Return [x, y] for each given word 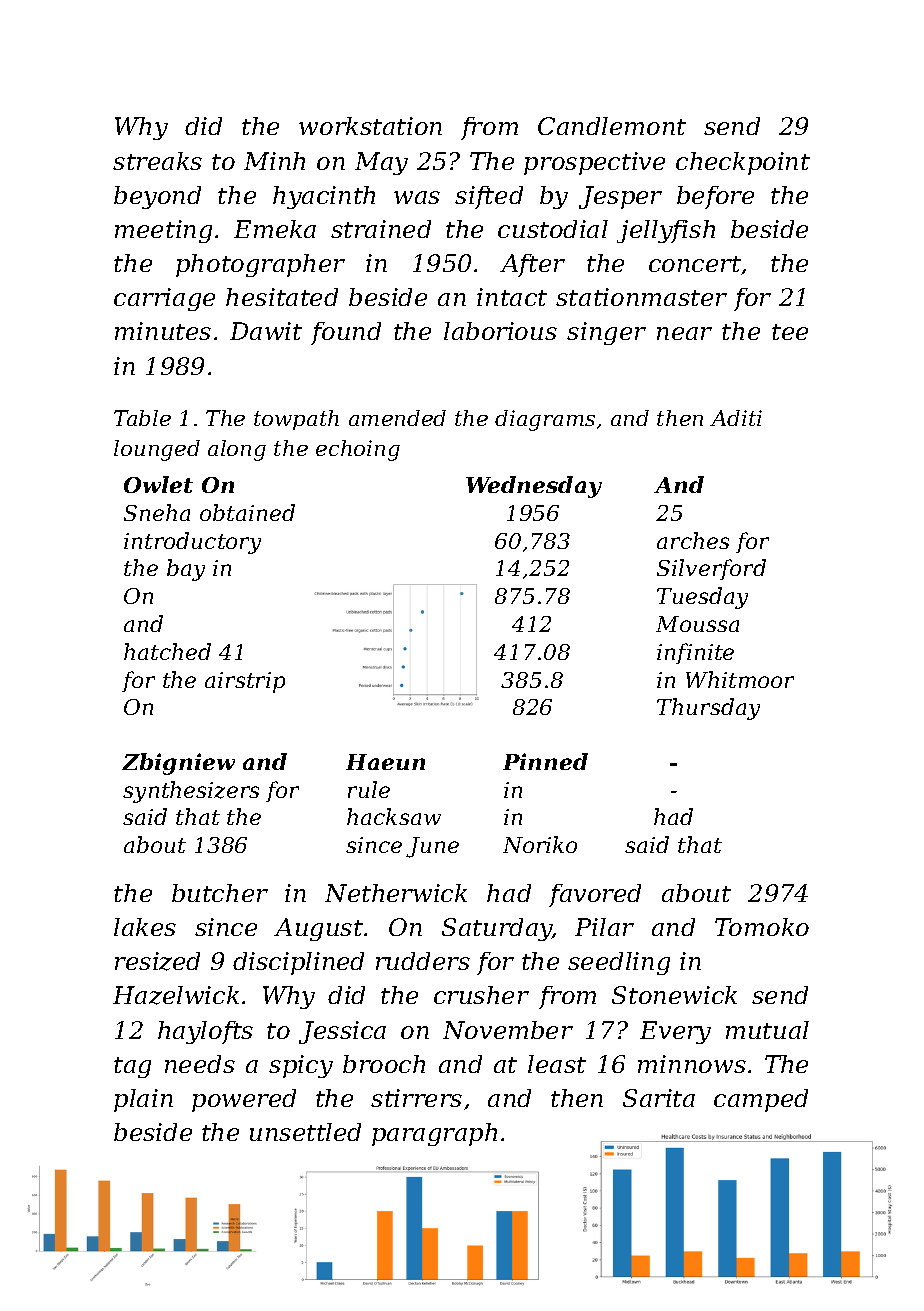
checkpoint [743, 163]
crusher [481, 995]
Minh [274, 161]
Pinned [545, 761]
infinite [695, 653]
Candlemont [612, 126]
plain [143, 1100]
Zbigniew [178, 764]
